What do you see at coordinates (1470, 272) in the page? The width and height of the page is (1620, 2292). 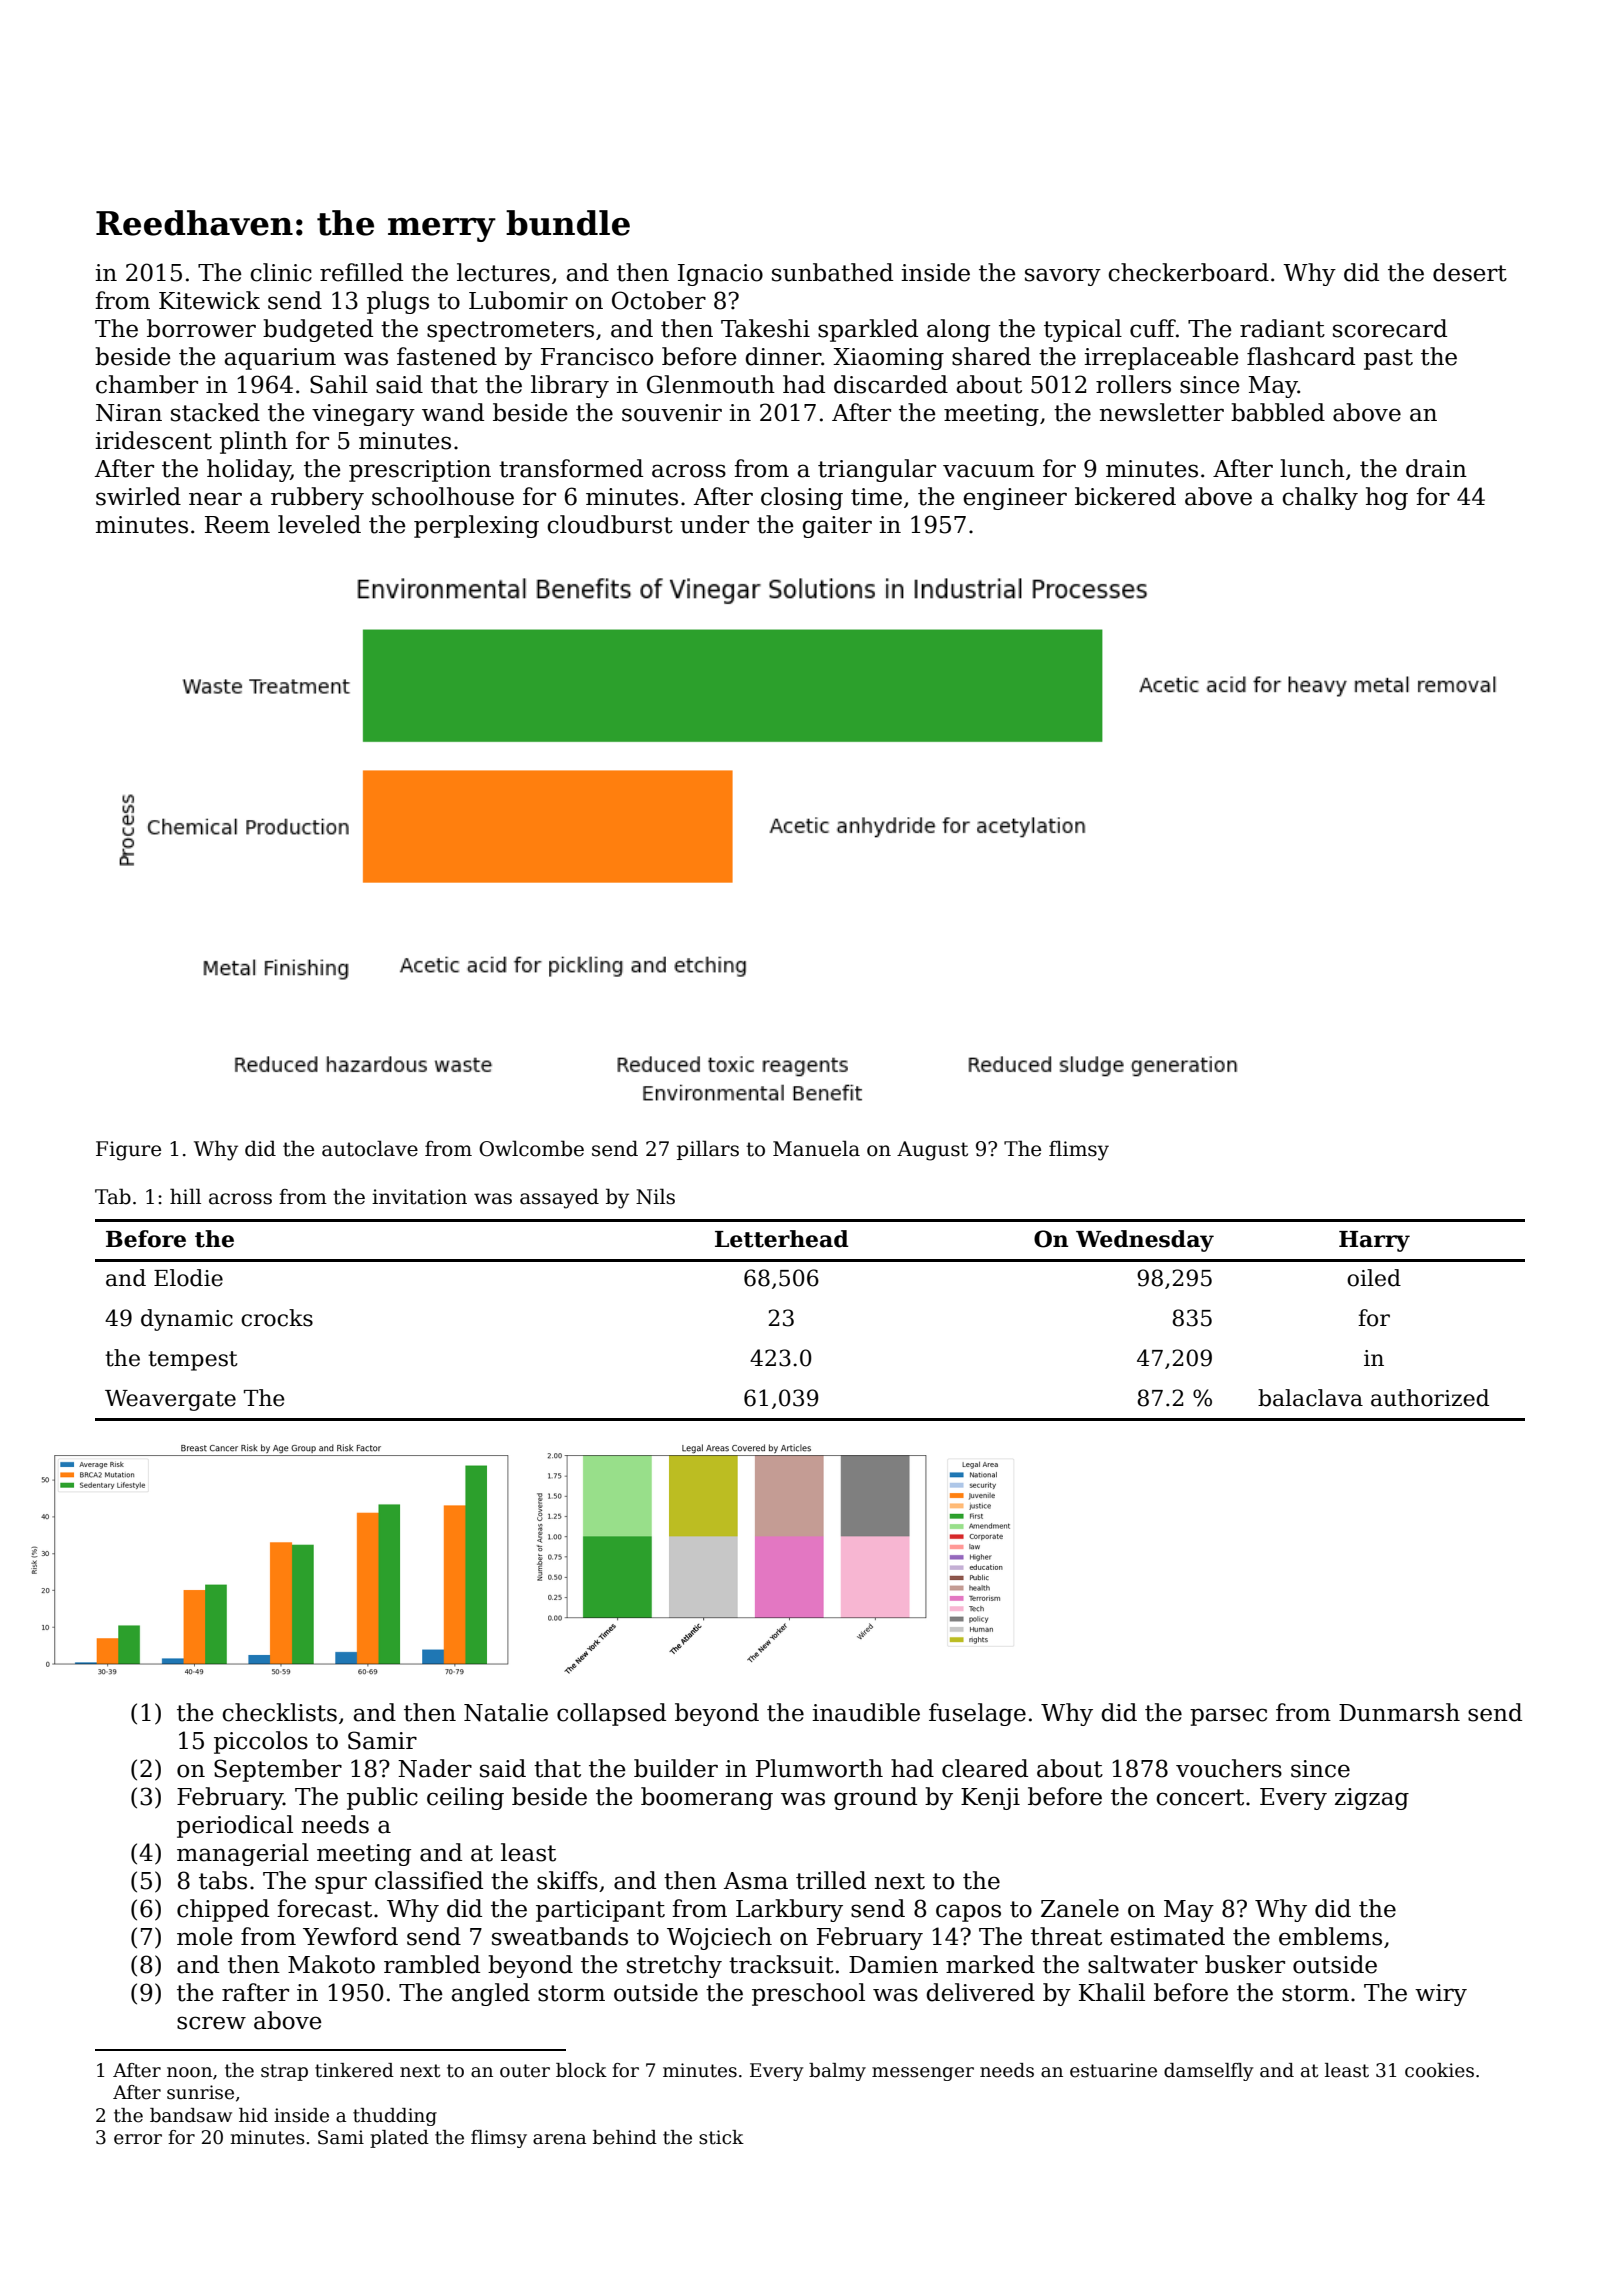 I see `desert` at bounding box center [1470, 272].
